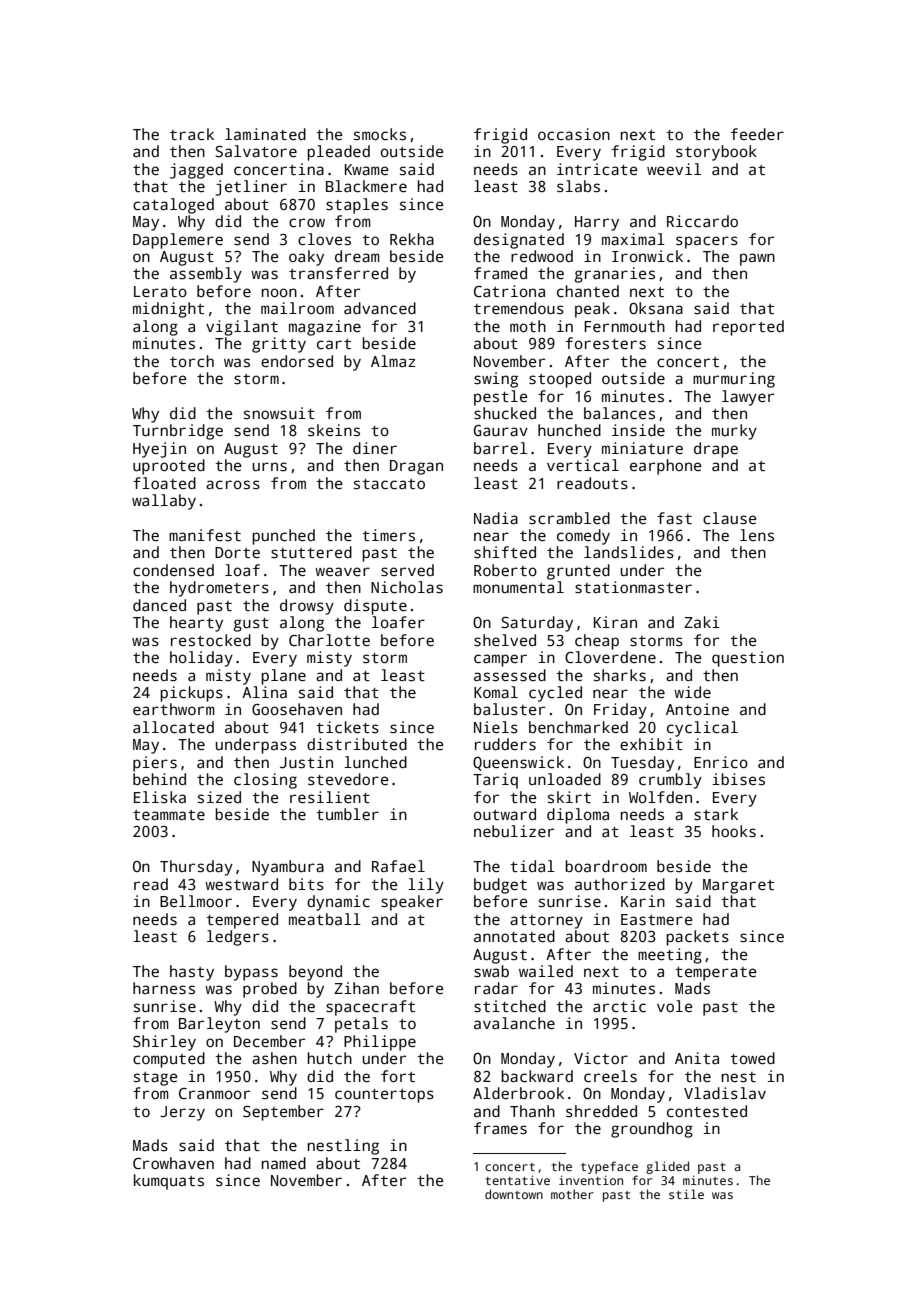 This screenshot has width=924, height=1314. Describe the element at coordinates (748, 328) in the screenshot. I see `reported` at that location.
